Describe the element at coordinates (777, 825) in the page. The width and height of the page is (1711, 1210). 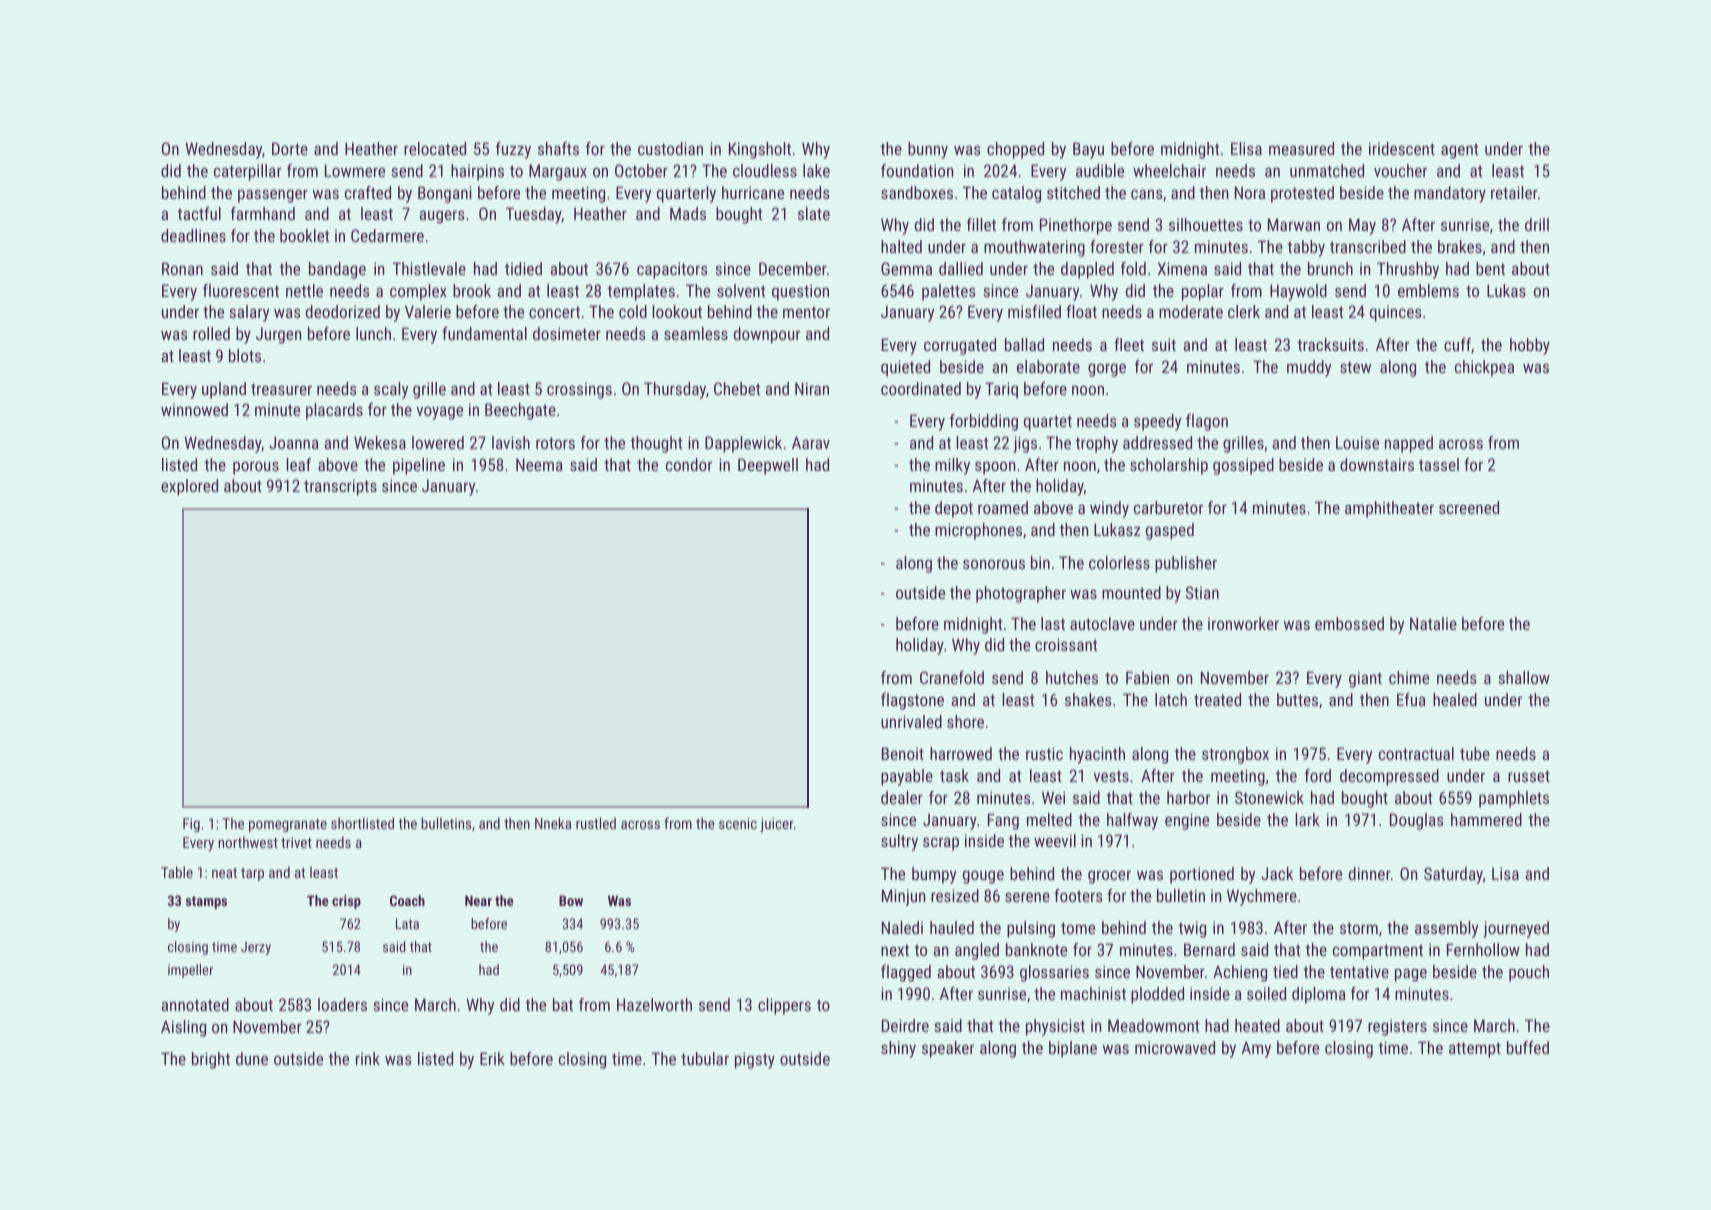
I see `juicer` at that location.
